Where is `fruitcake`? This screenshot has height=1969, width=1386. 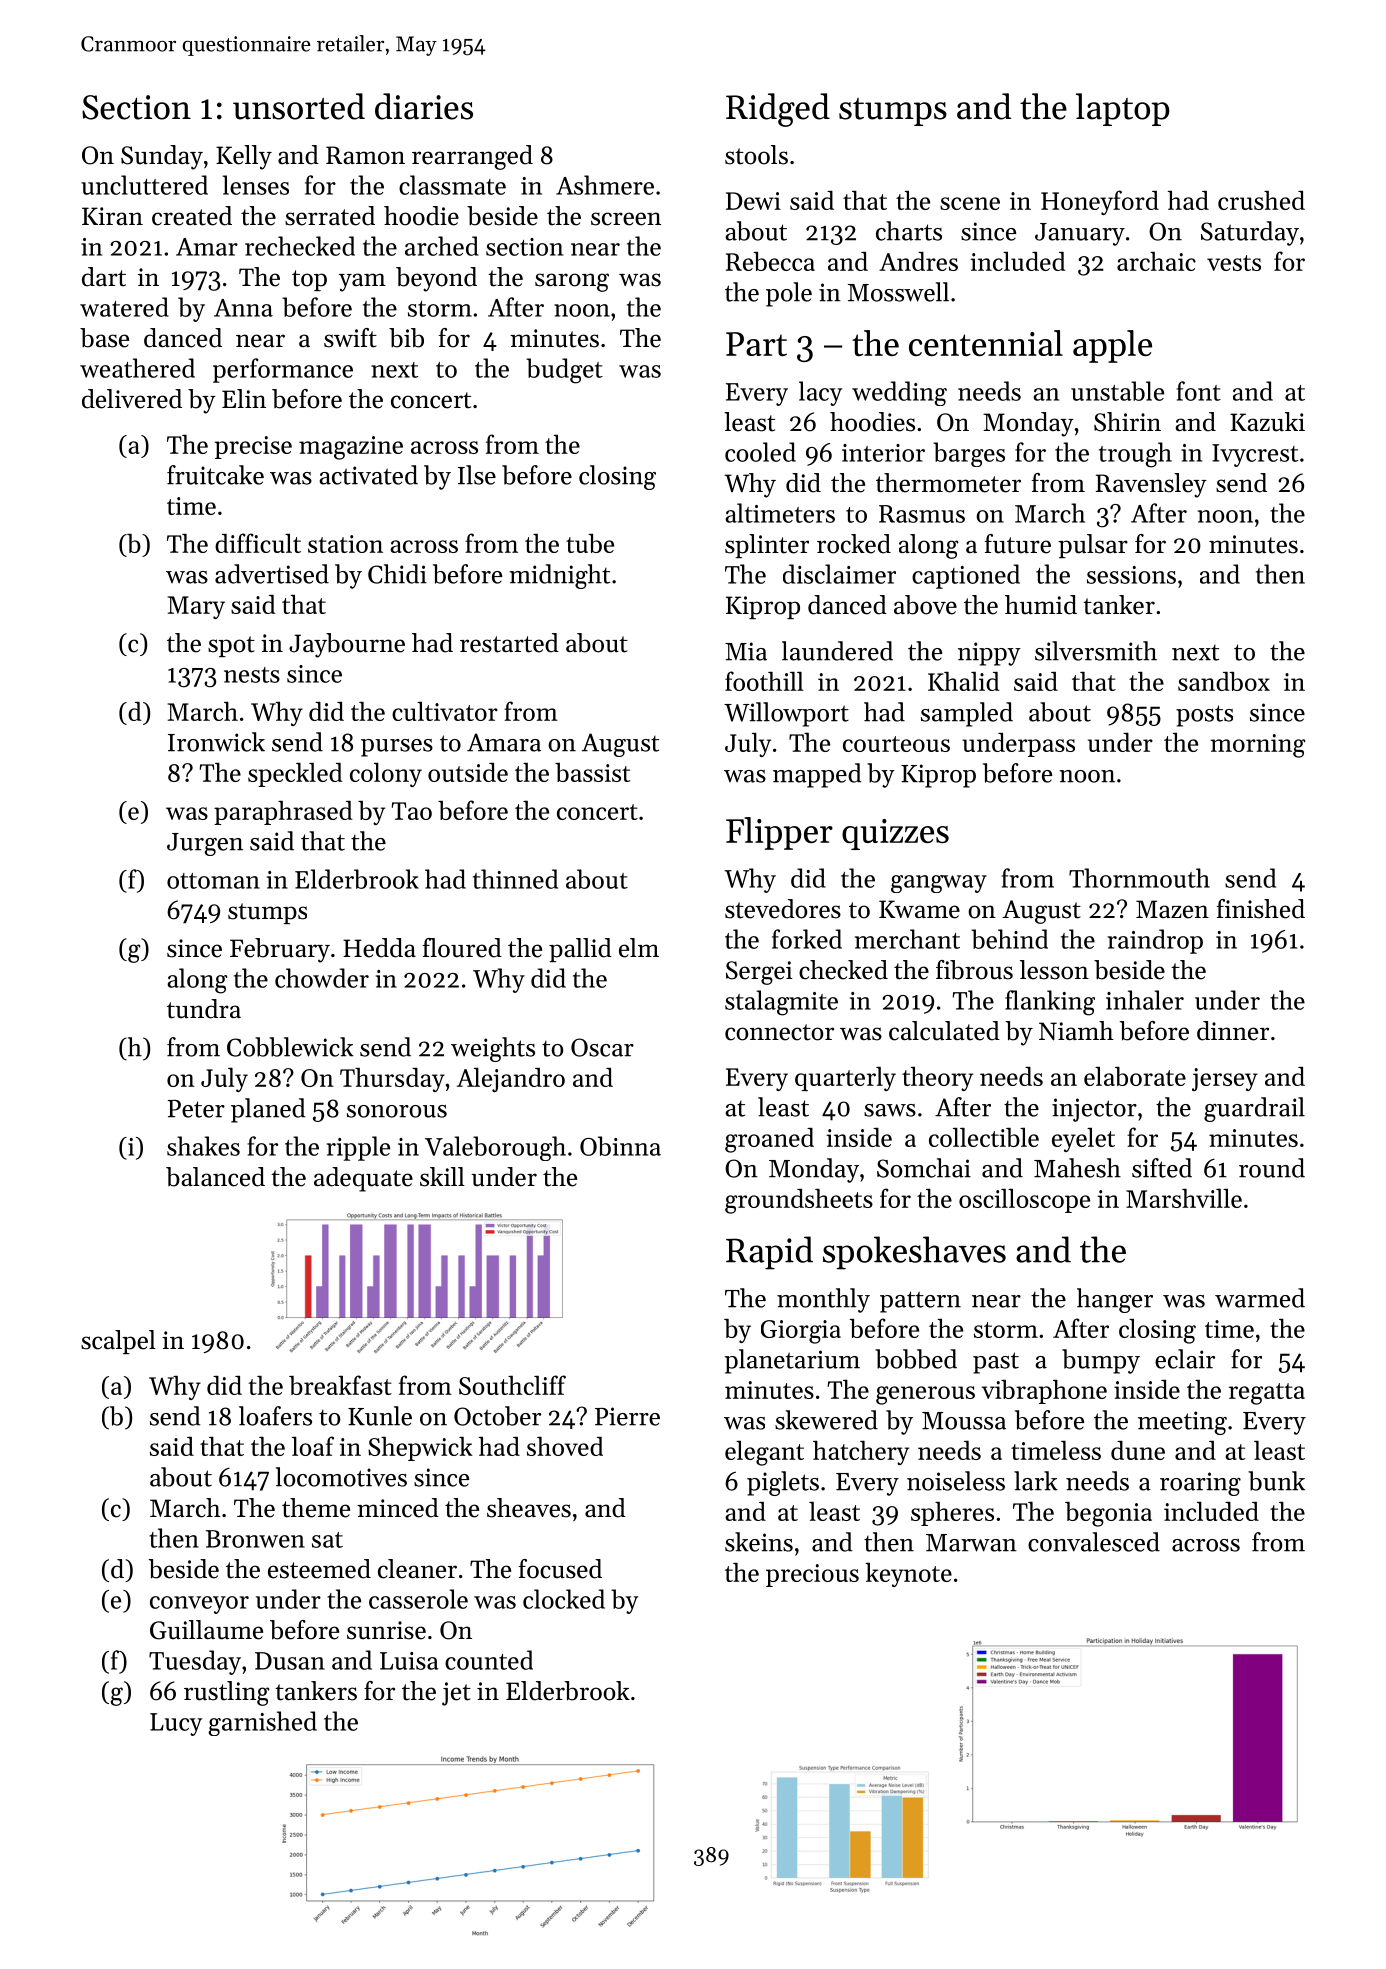
fruitcake is located at coordinates (215, 475).
